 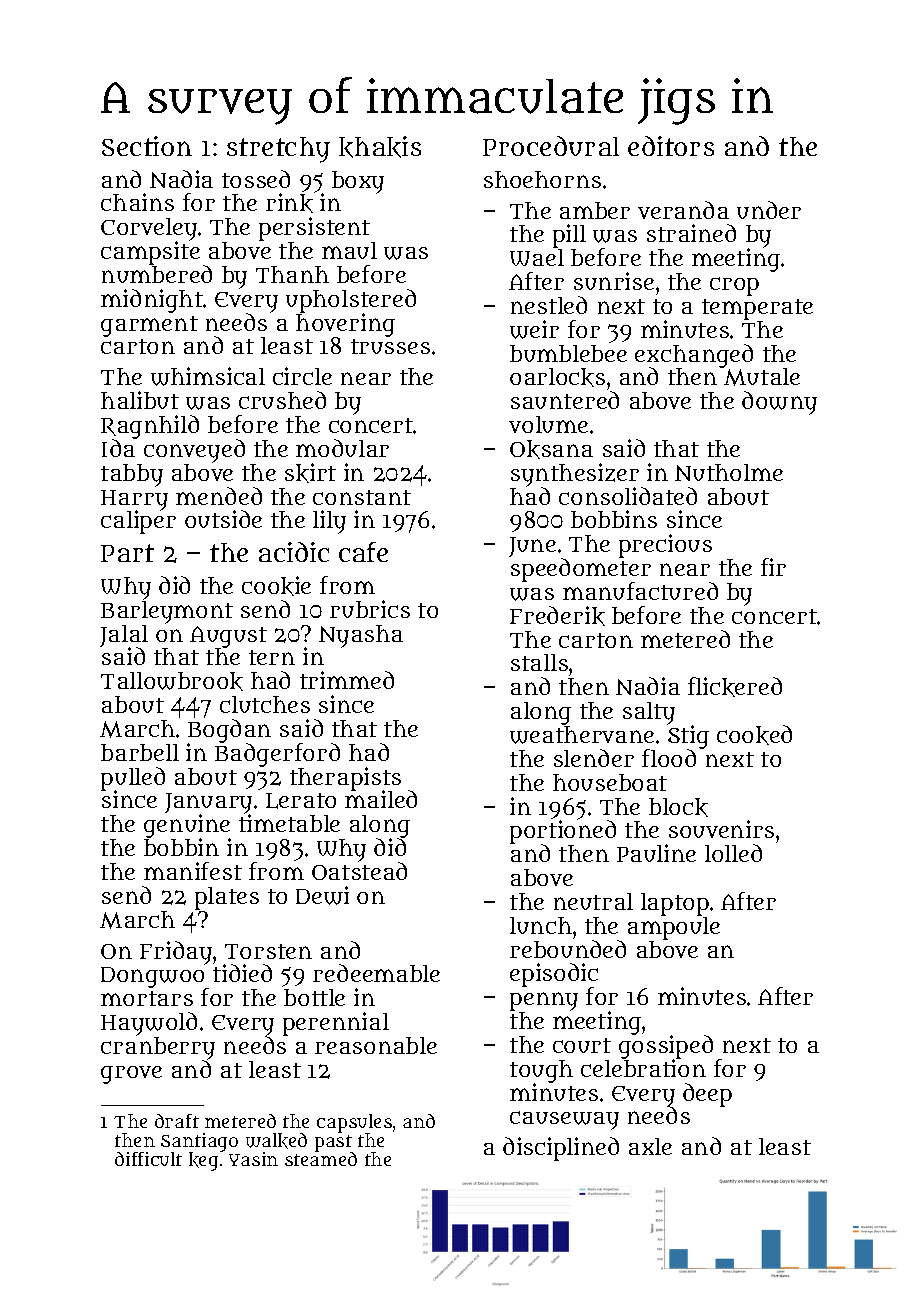 I want to click on redeemable, so click(x=376, y=973).
